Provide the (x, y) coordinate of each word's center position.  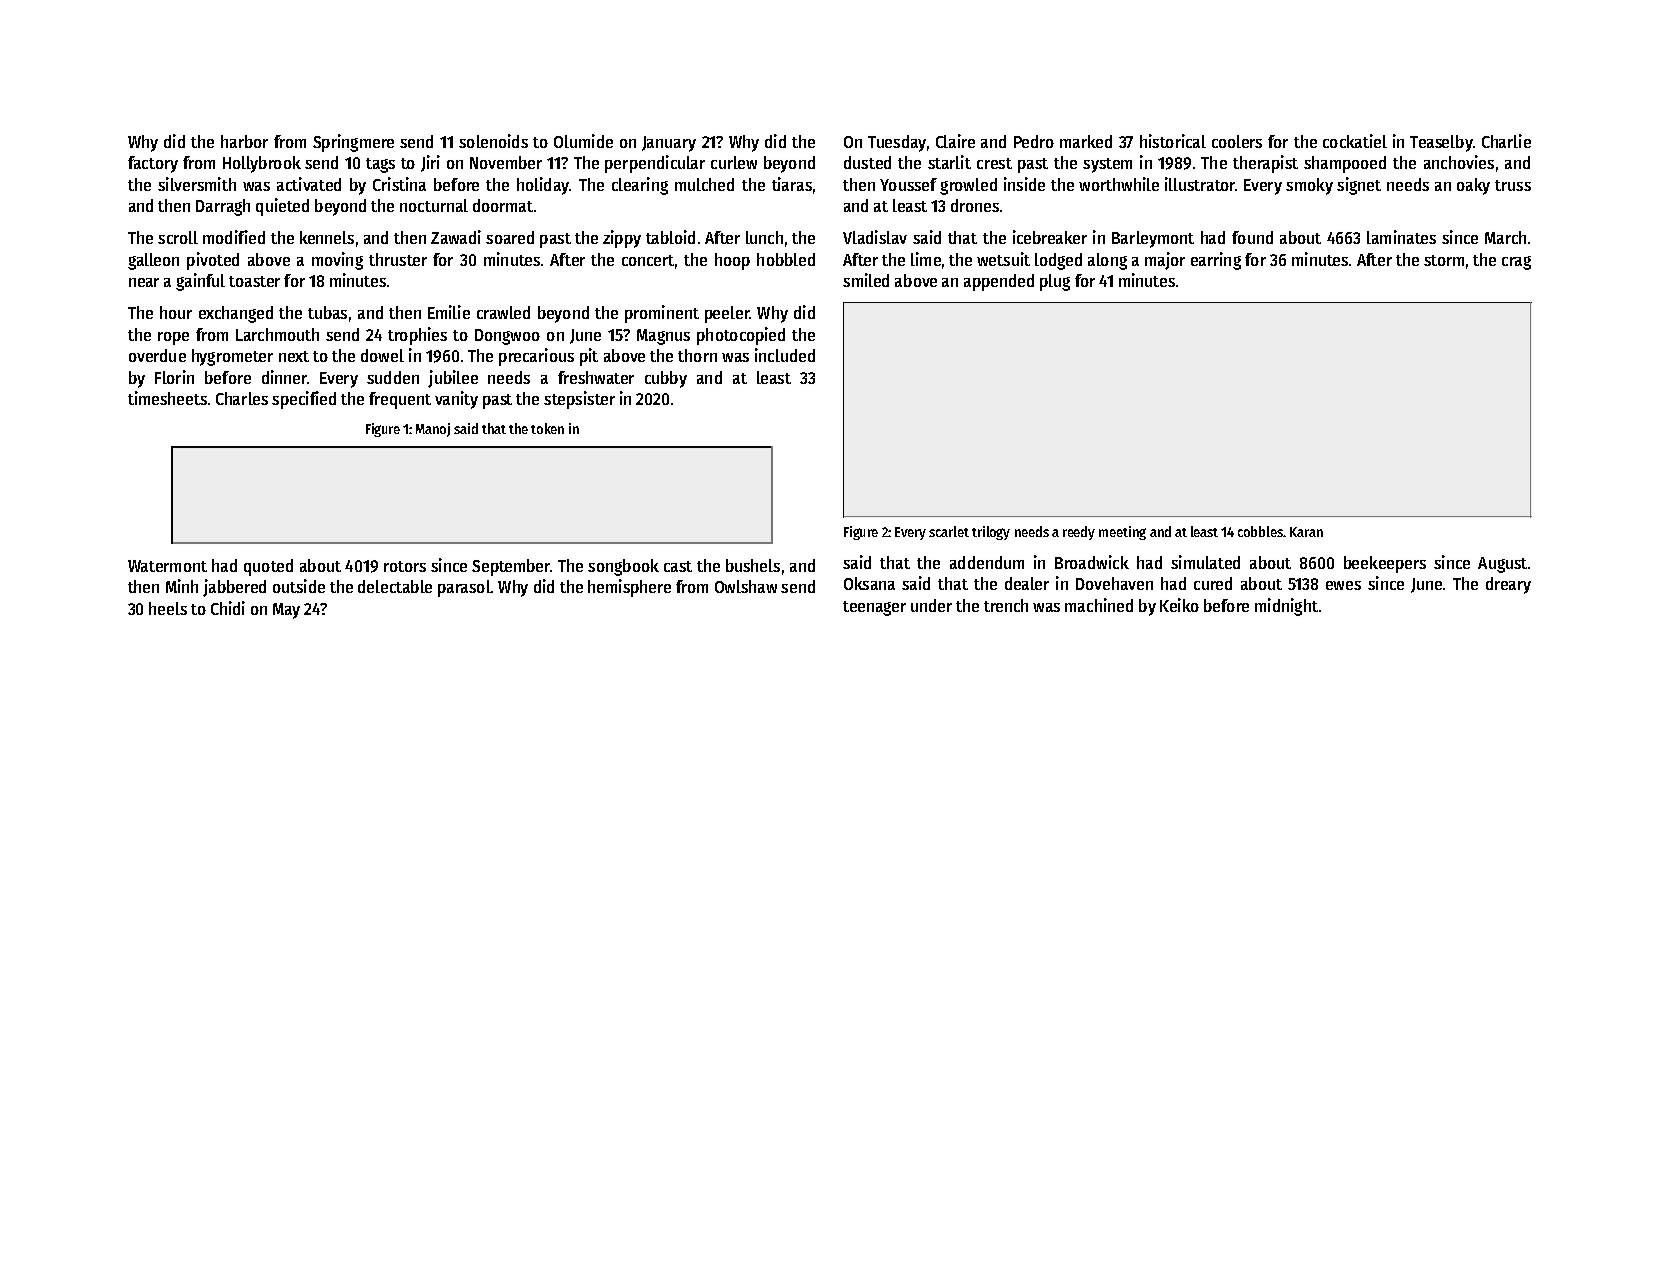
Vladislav (875, 237)
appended (999, 282)
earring (1216, 261)
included (785, 355)
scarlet (949, 531)
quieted (282, 207)
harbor (244, 141)
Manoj (433, 430)
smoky (1309, 186)
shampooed (1345, 164)
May (286, 611)
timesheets (167, 398)
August (1502, 565)
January (669, 144)
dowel (382, 355)
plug (1055, 282)
